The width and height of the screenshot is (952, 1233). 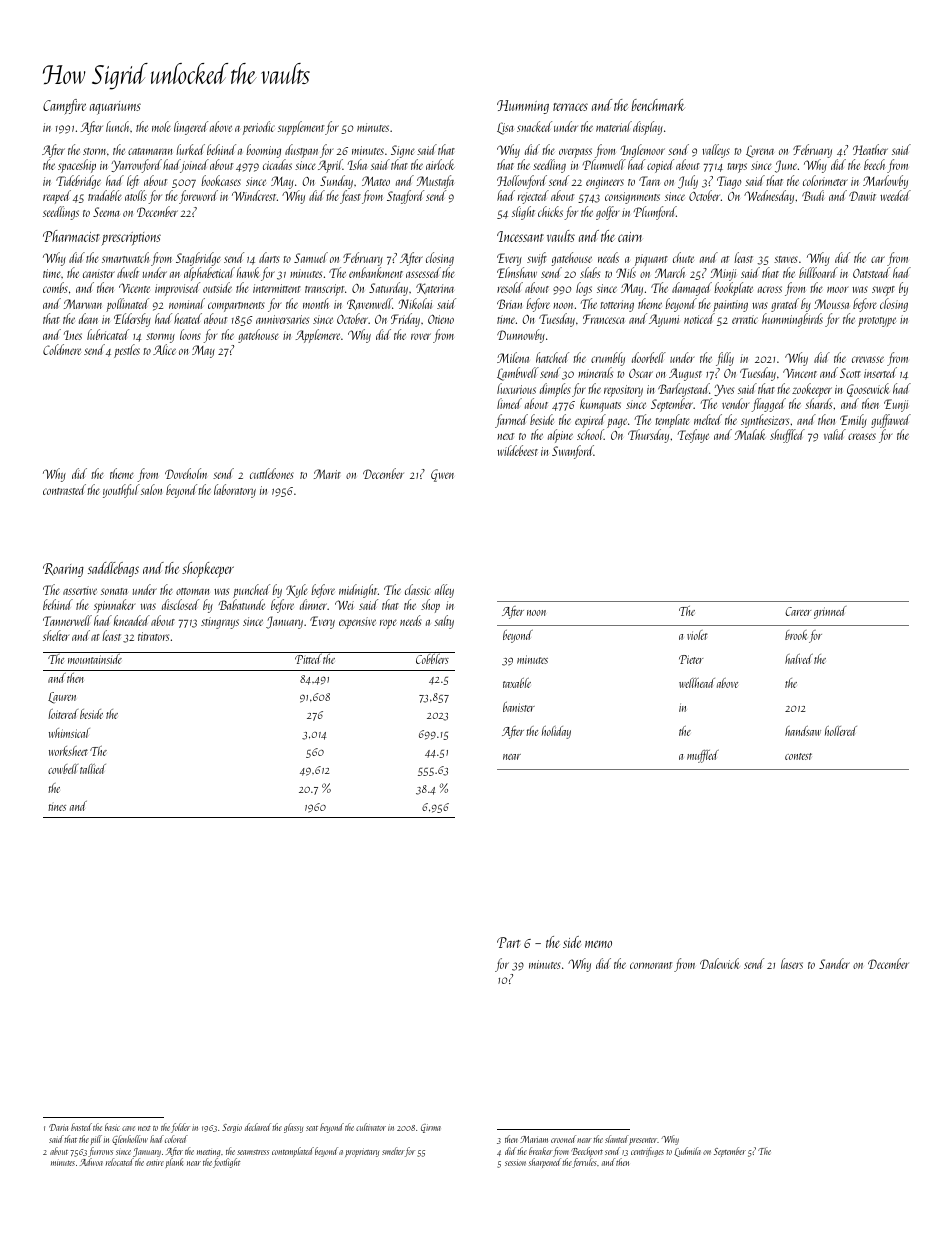 I want to click on Campfire, so click(x=64, y=107).
